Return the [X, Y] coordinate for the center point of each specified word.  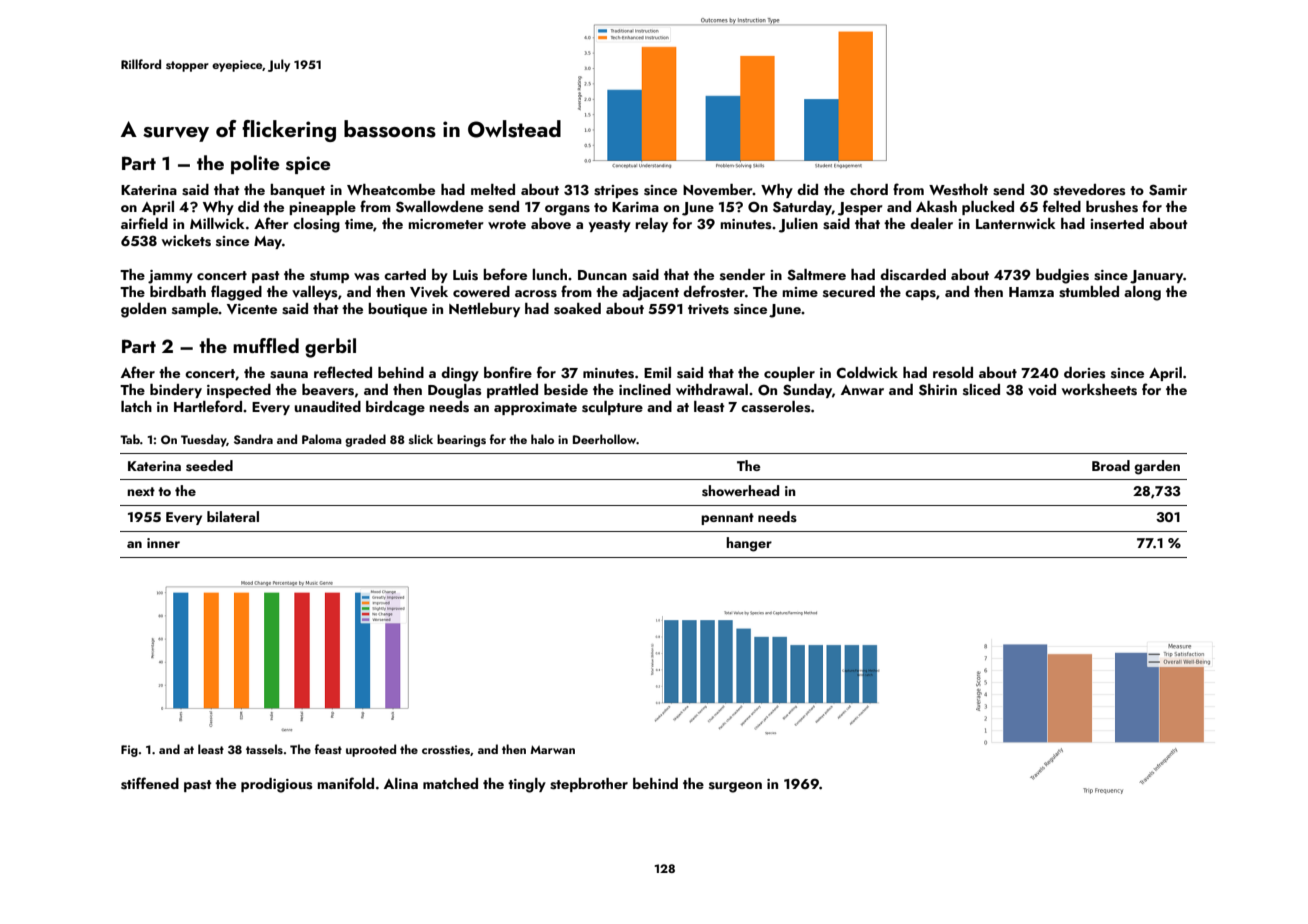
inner [163, 543]
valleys [315, 293]
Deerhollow [605, 439]
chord [869, 189]
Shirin [938, 390]
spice [308, 165]
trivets [708, 309]
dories [1085, 373]
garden [1157, 467]
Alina [401, 783]
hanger [749, 544]
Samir [1168, 190]
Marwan [552, 749]
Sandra [253, 439]
